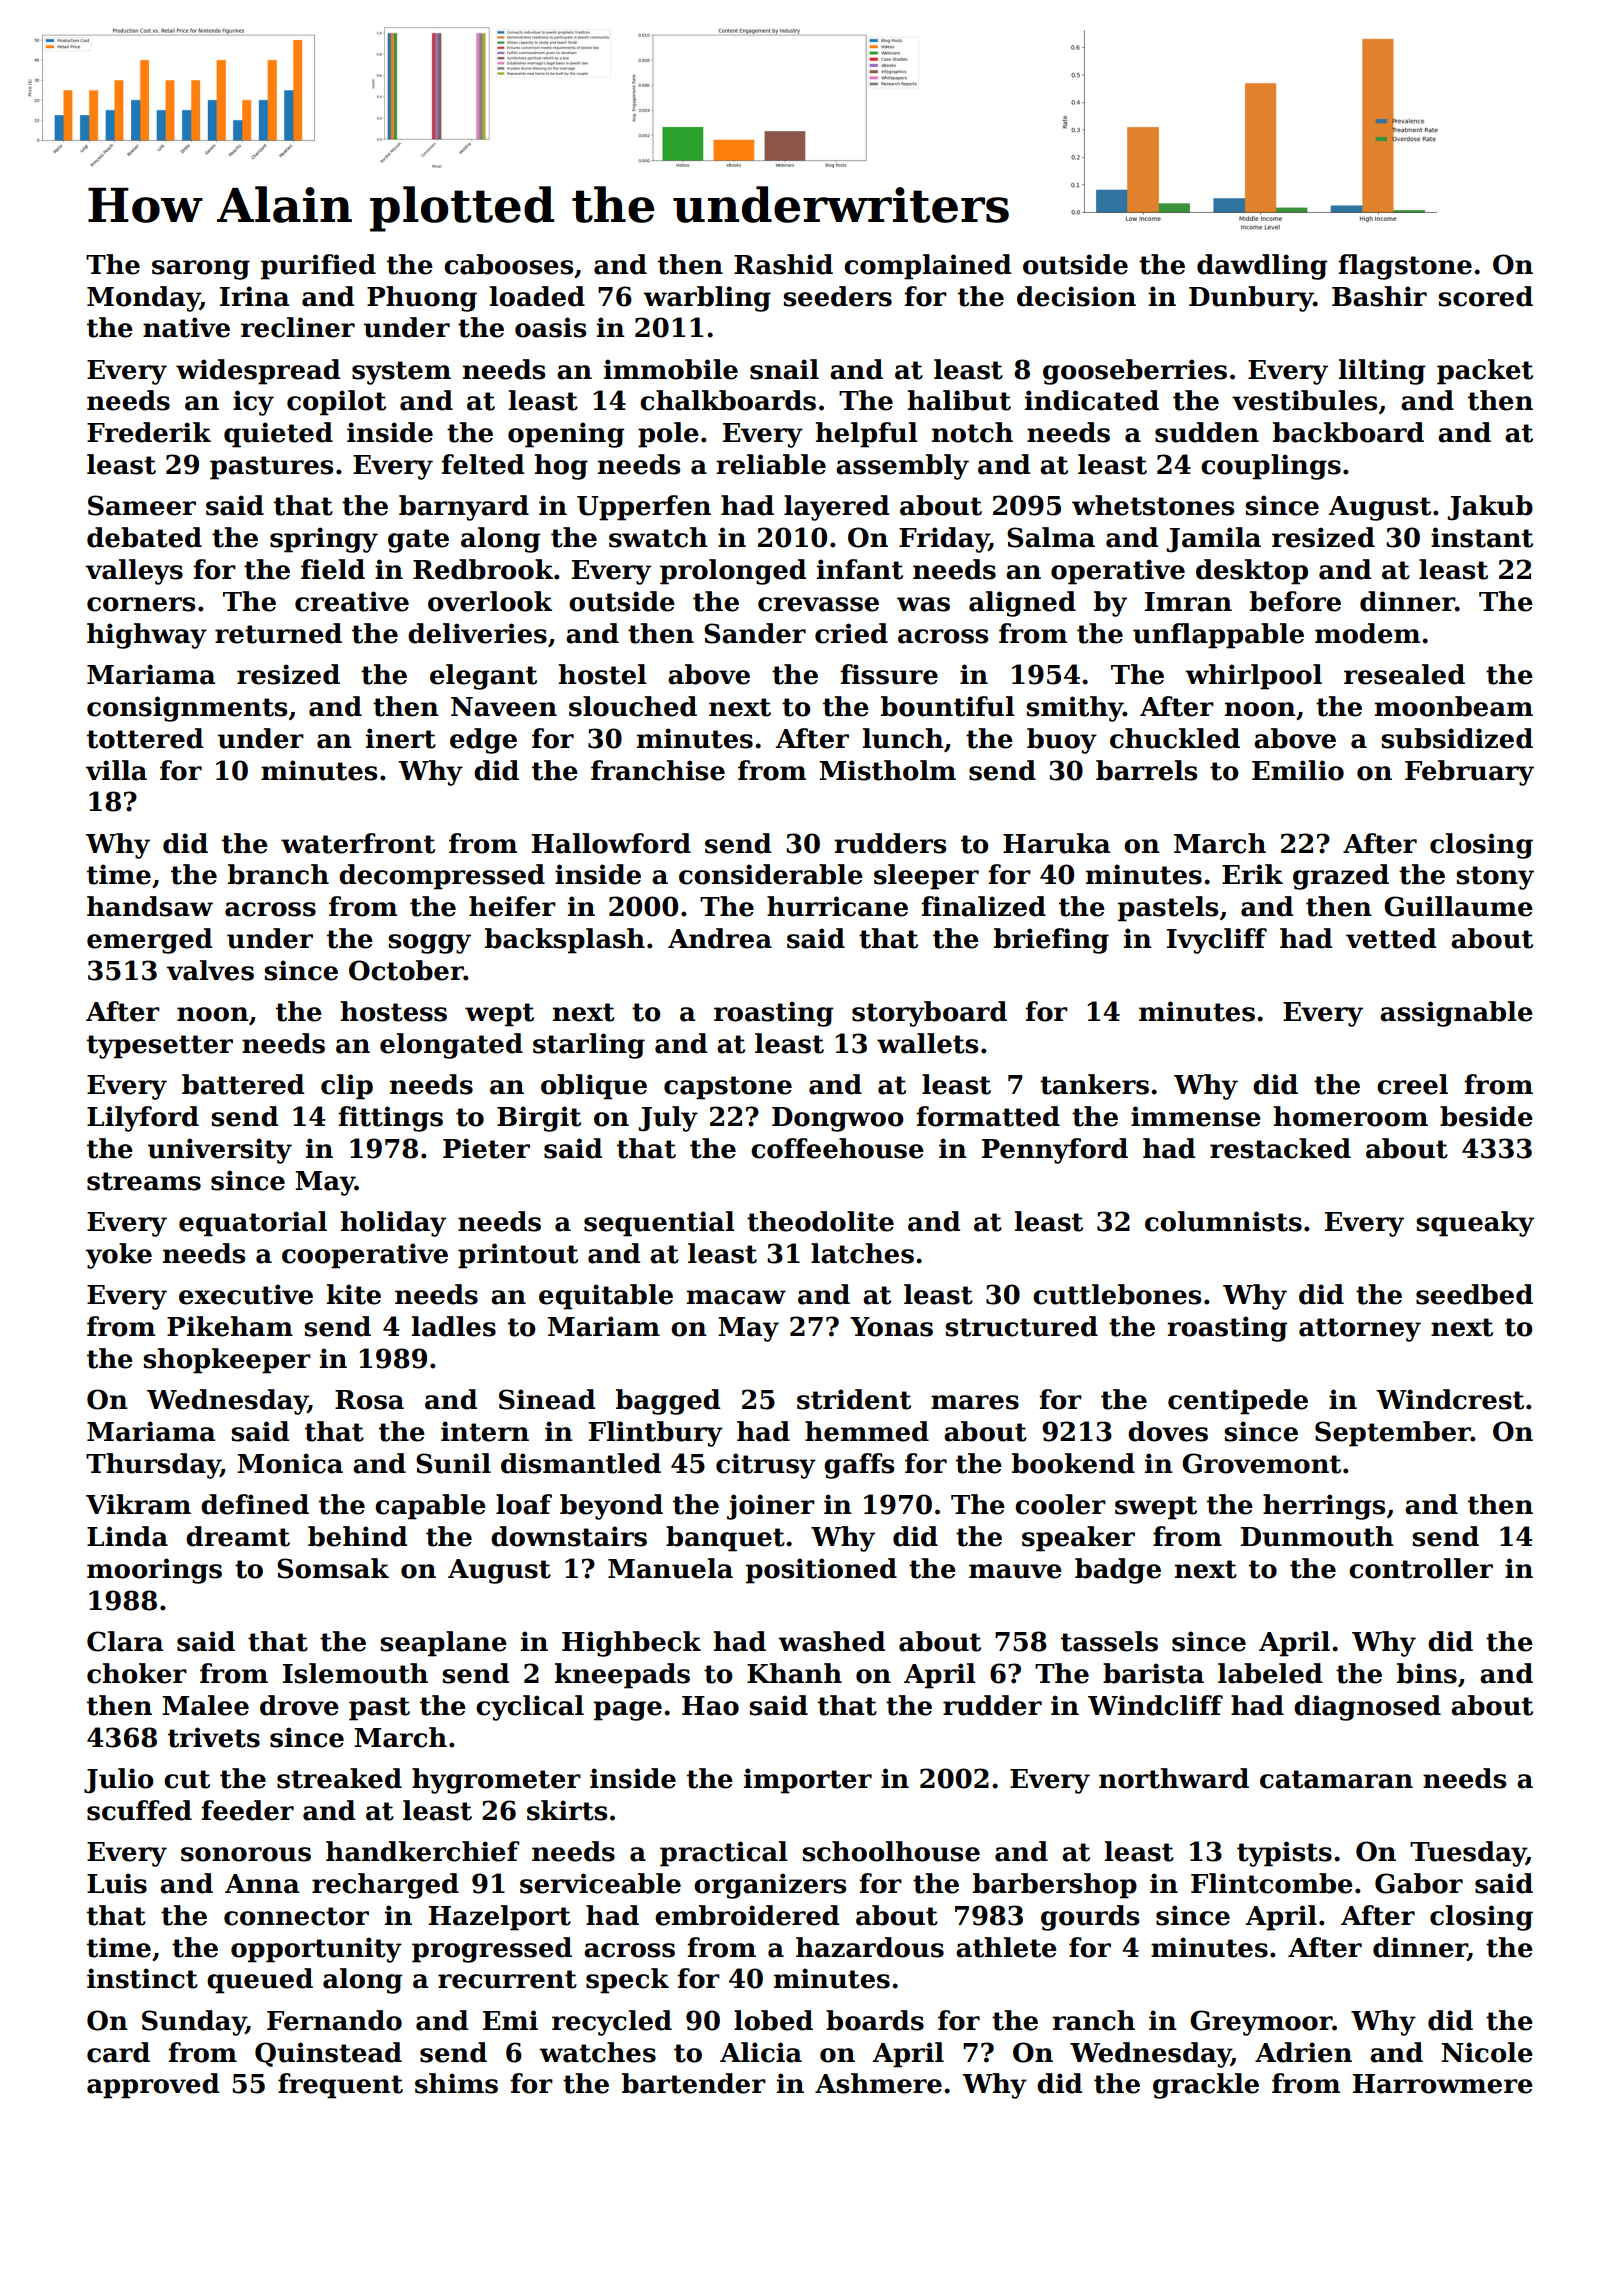 The image size is (1620, 2292). Describe the element at coordinates (1252, 572) in the screenshot. I see `desktop` at that location.
